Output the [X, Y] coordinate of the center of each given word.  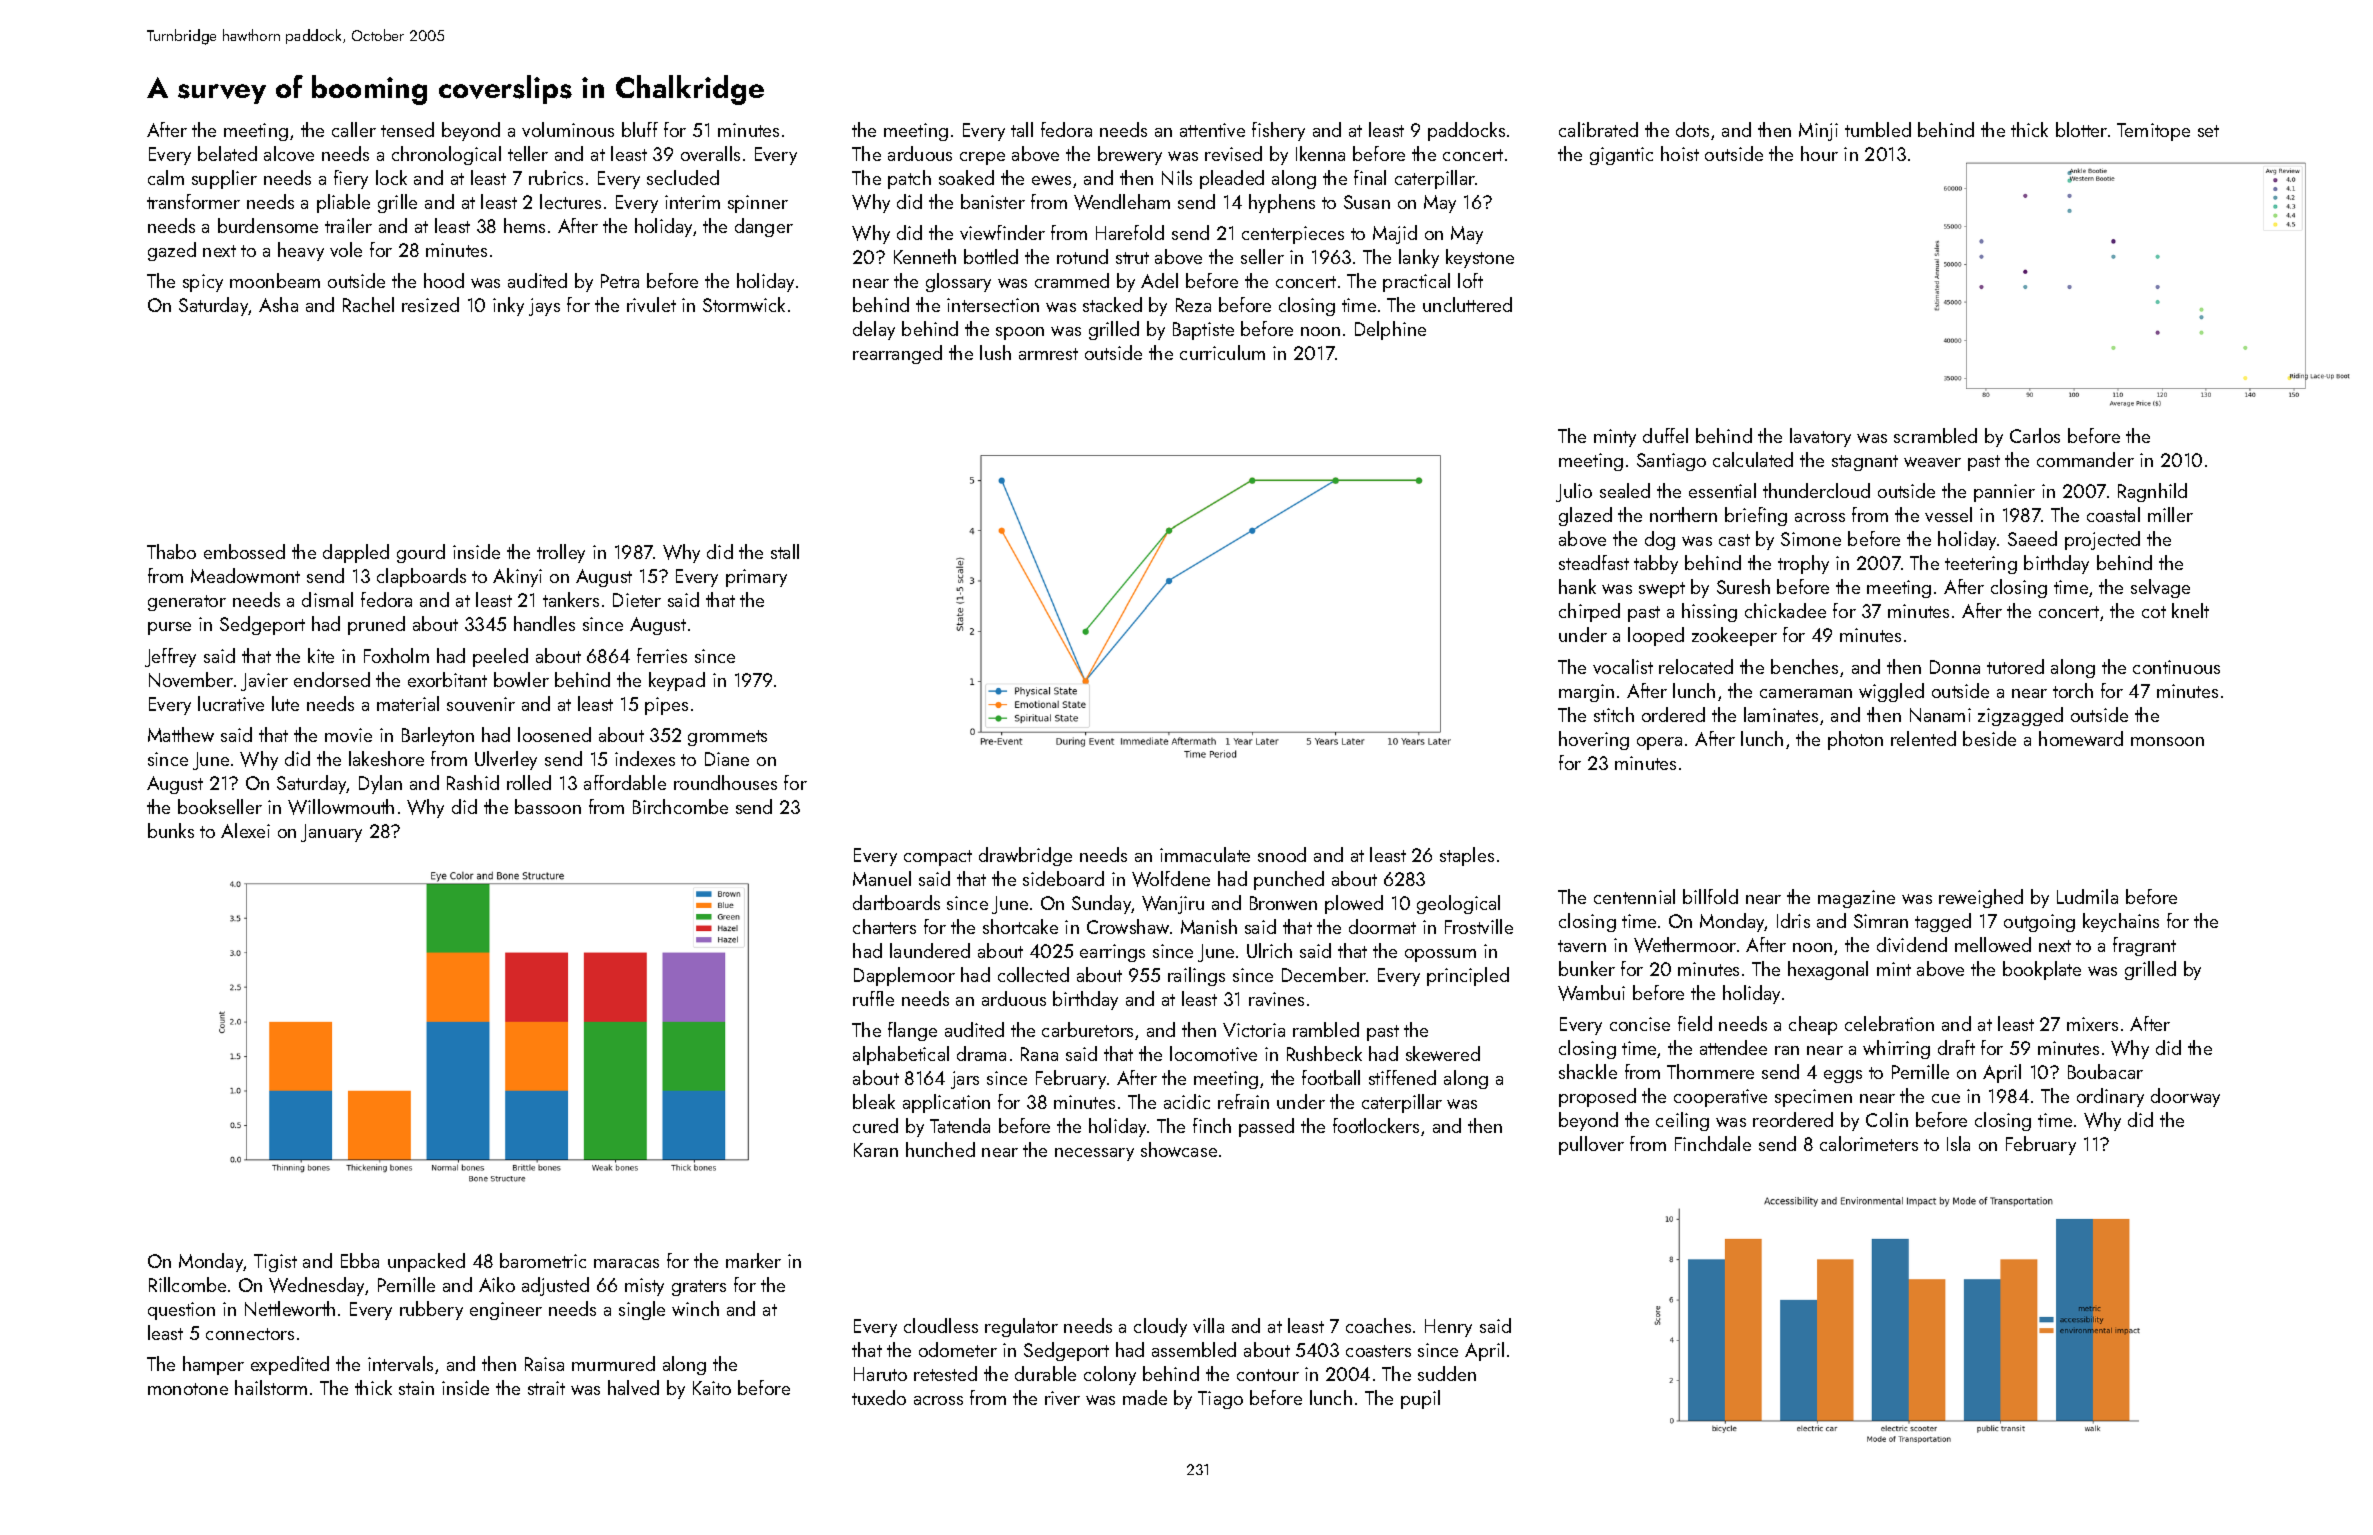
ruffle [873, 998]
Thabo [171, 551]
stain [416, 1388]
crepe [982, 158]
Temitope [2153, 132]
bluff [640, 129]
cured [875, 1125]
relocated [1696, 666]
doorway [2185, 1097]
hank [1577, 586]
